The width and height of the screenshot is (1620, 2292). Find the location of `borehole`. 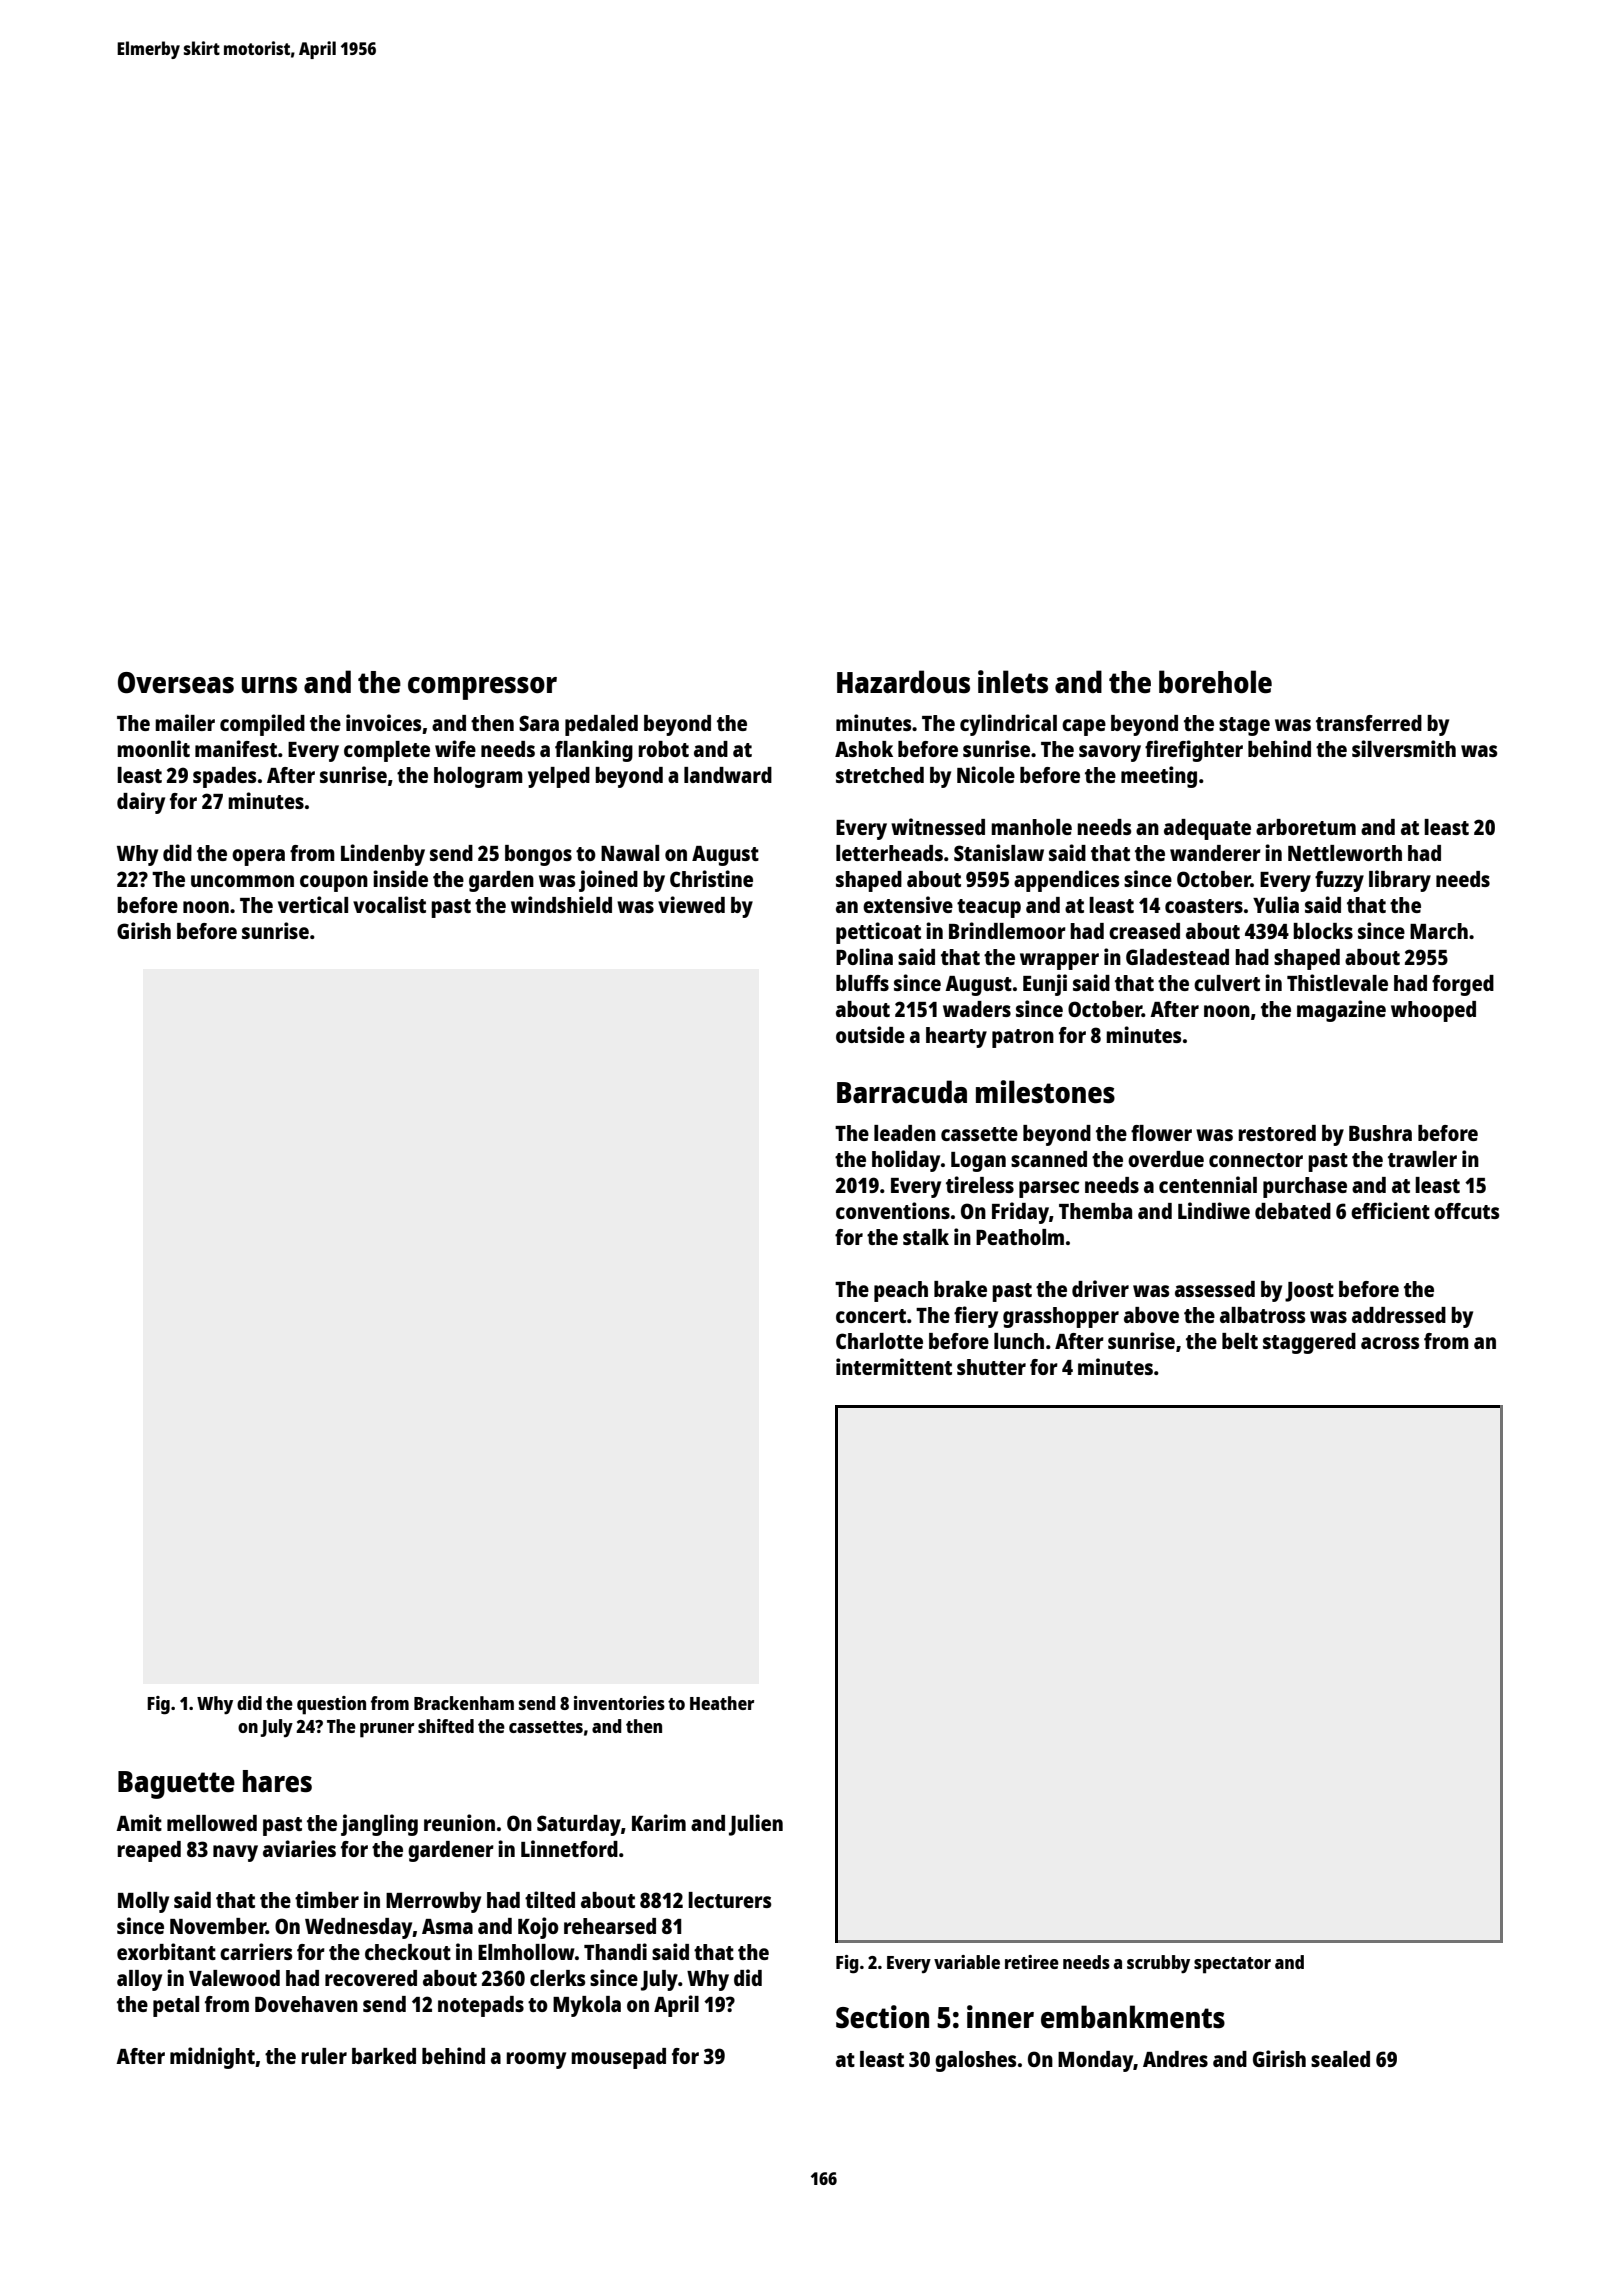

borehole is located at coordinates (1215, 682).
